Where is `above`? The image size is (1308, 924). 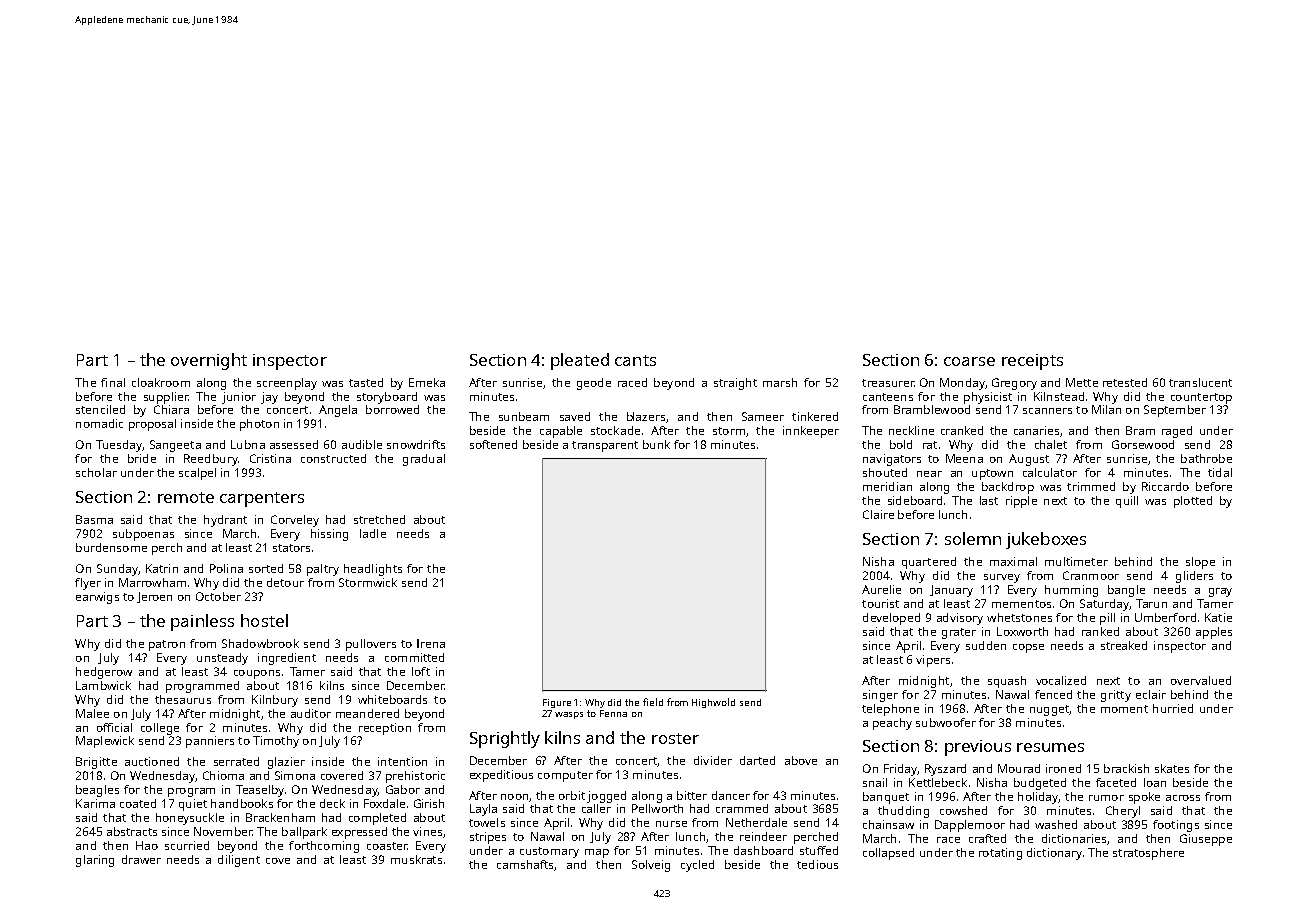 above is located at coordinates (801, 760).
